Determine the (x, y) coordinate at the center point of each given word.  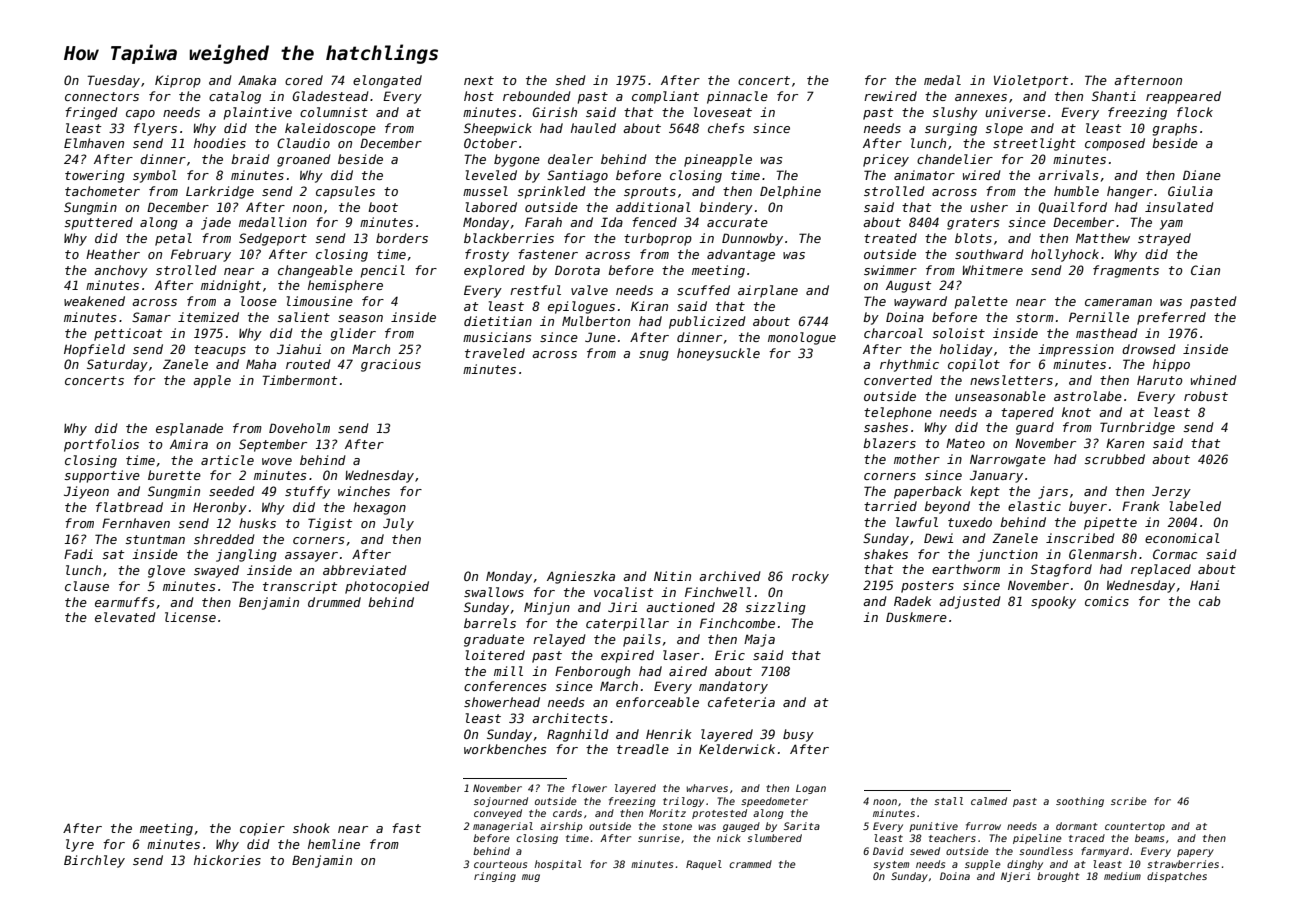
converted (898, 380)
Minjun (547, 608)
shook (311, 828)
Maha (261, 364)
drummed (334, 602)
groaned (304, 160)
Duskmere (916, 617)
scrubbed (1114, 459)
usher (989, 207)
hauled (593, 128)
